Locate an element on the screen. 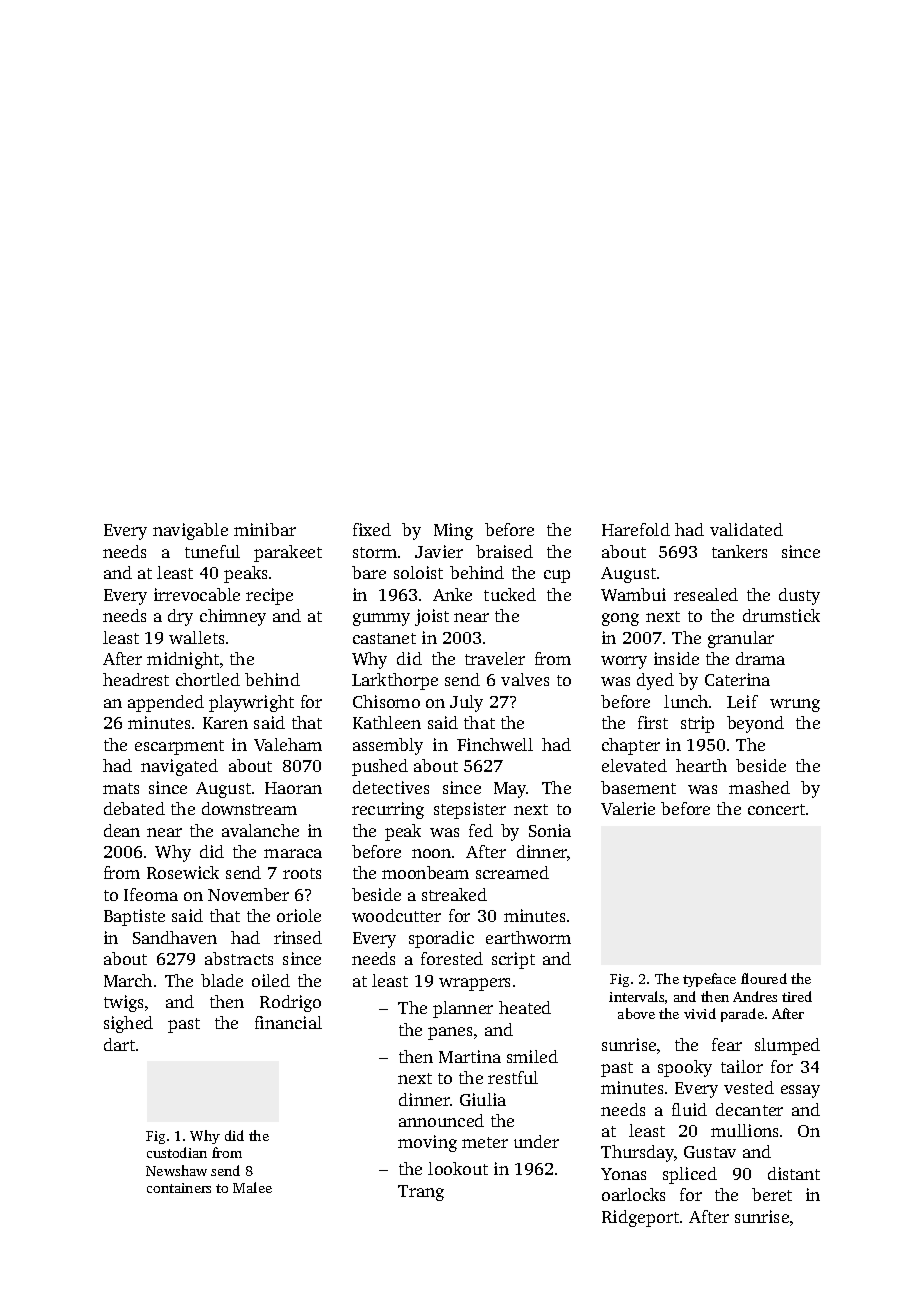  containers is located at coordinates (179, 1188).
